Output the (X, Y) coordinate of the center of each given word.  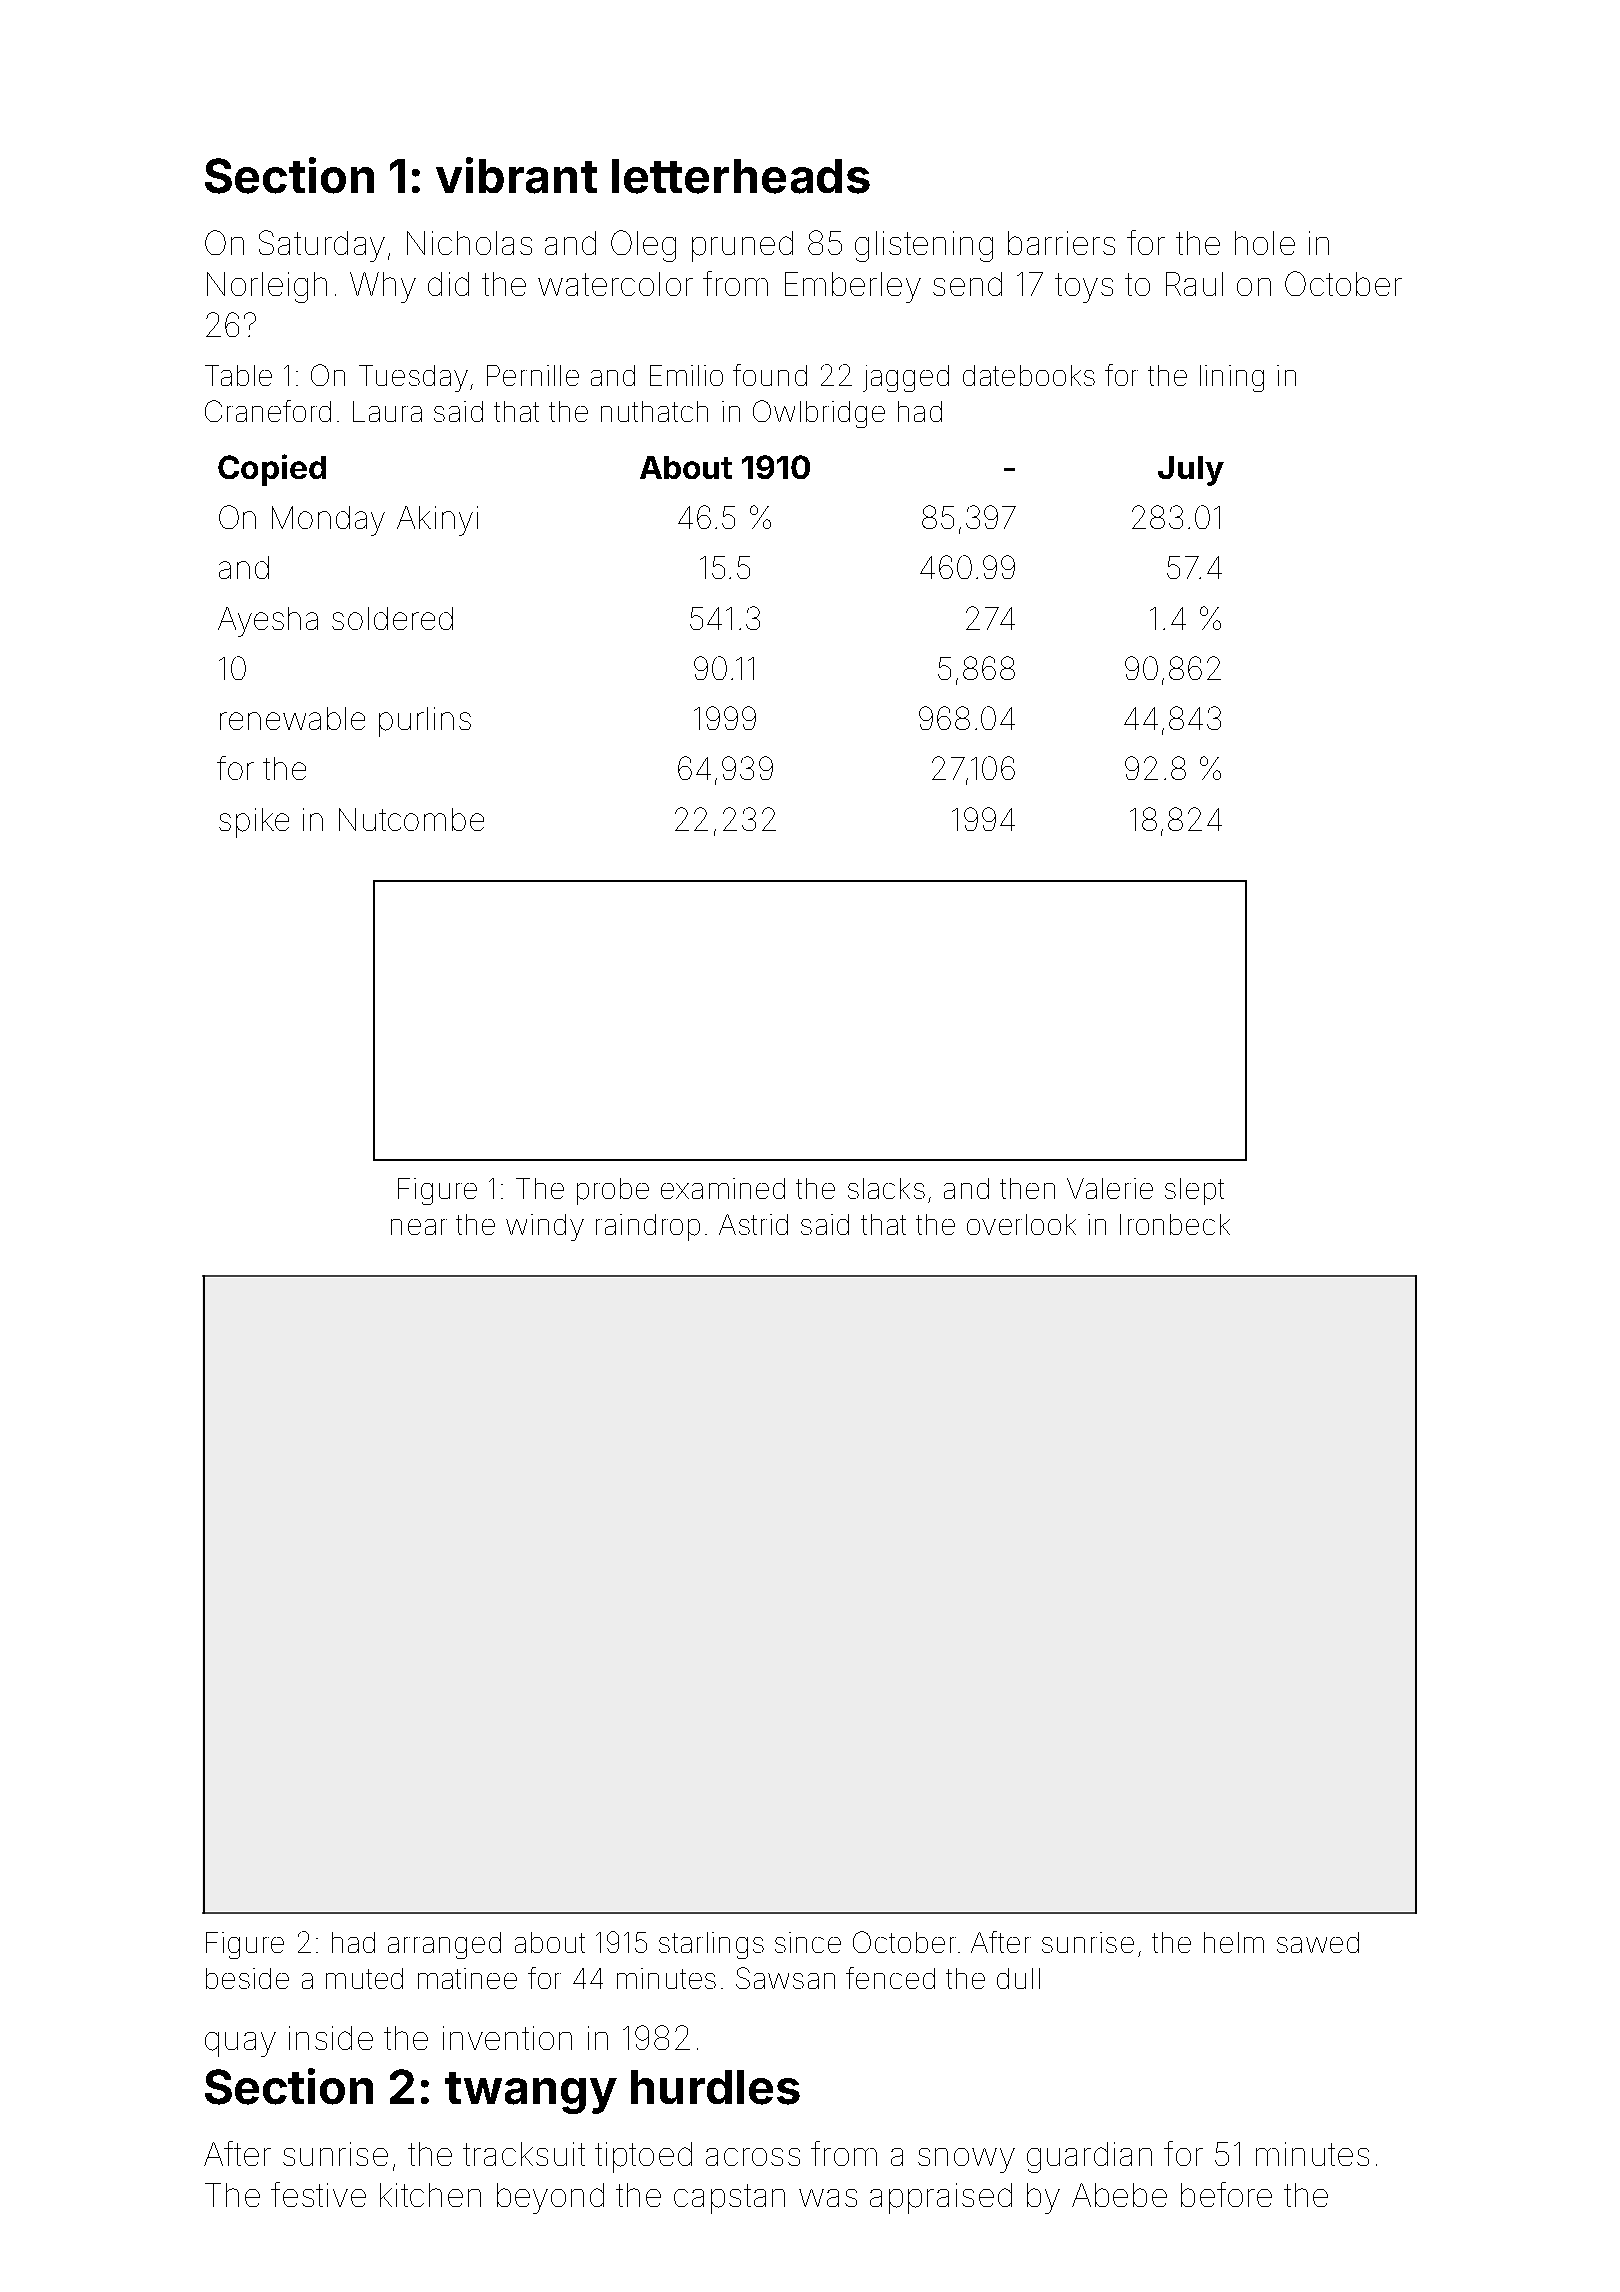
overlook (1021, 1224)
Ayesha (268, 622)
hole (1265, 243)
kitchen (430, 2195)
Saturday (322, 246)
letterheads (741, 176)
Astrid (753, 1224)
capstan (729, 2199)
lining (1232, 378)
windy (545, 1227)
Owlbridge (819, 414)
